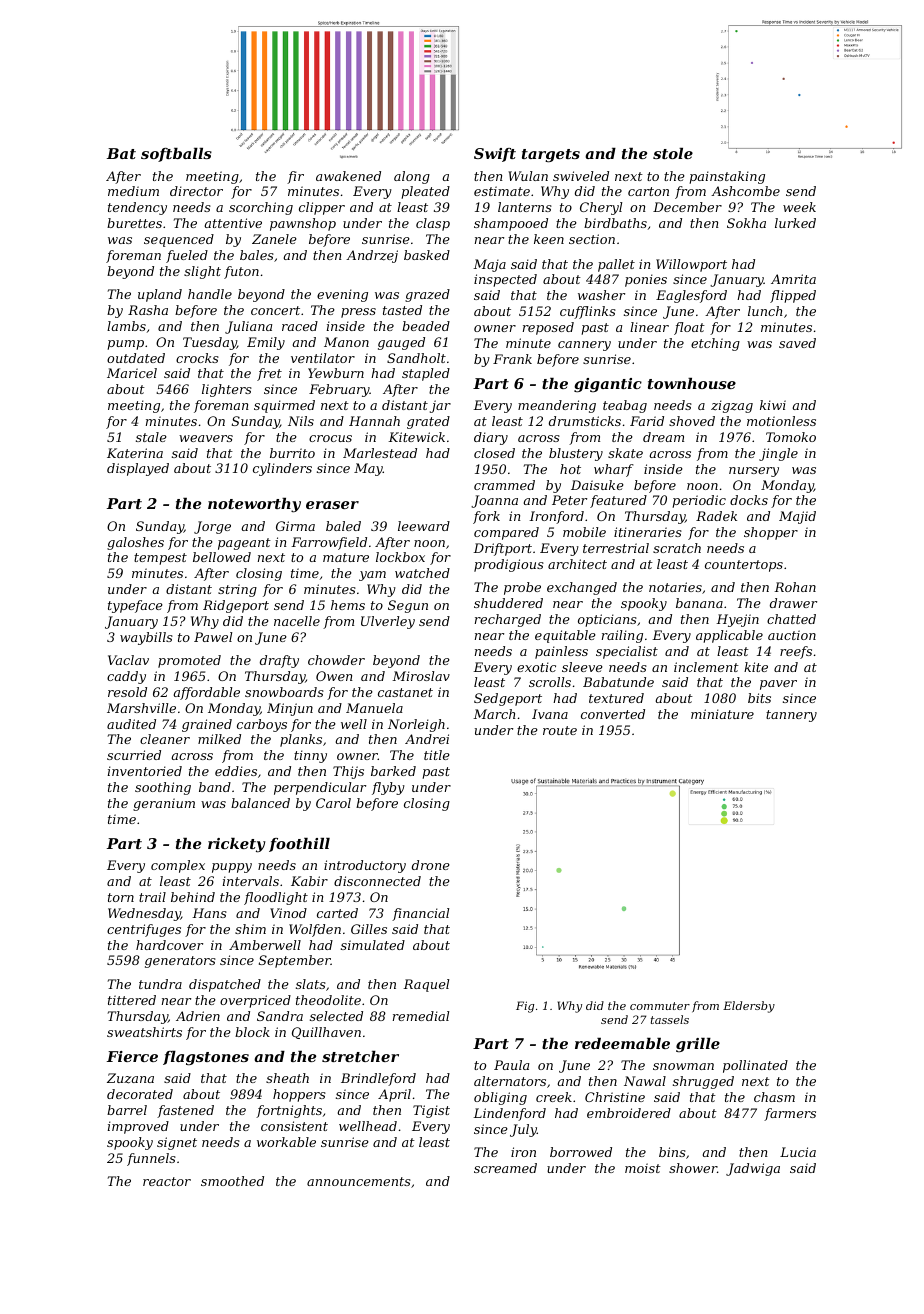 The image size is (924, 1314). Describe the element at coordinates (185, 1111) in the screenshot. I see `fastened` at that location.
